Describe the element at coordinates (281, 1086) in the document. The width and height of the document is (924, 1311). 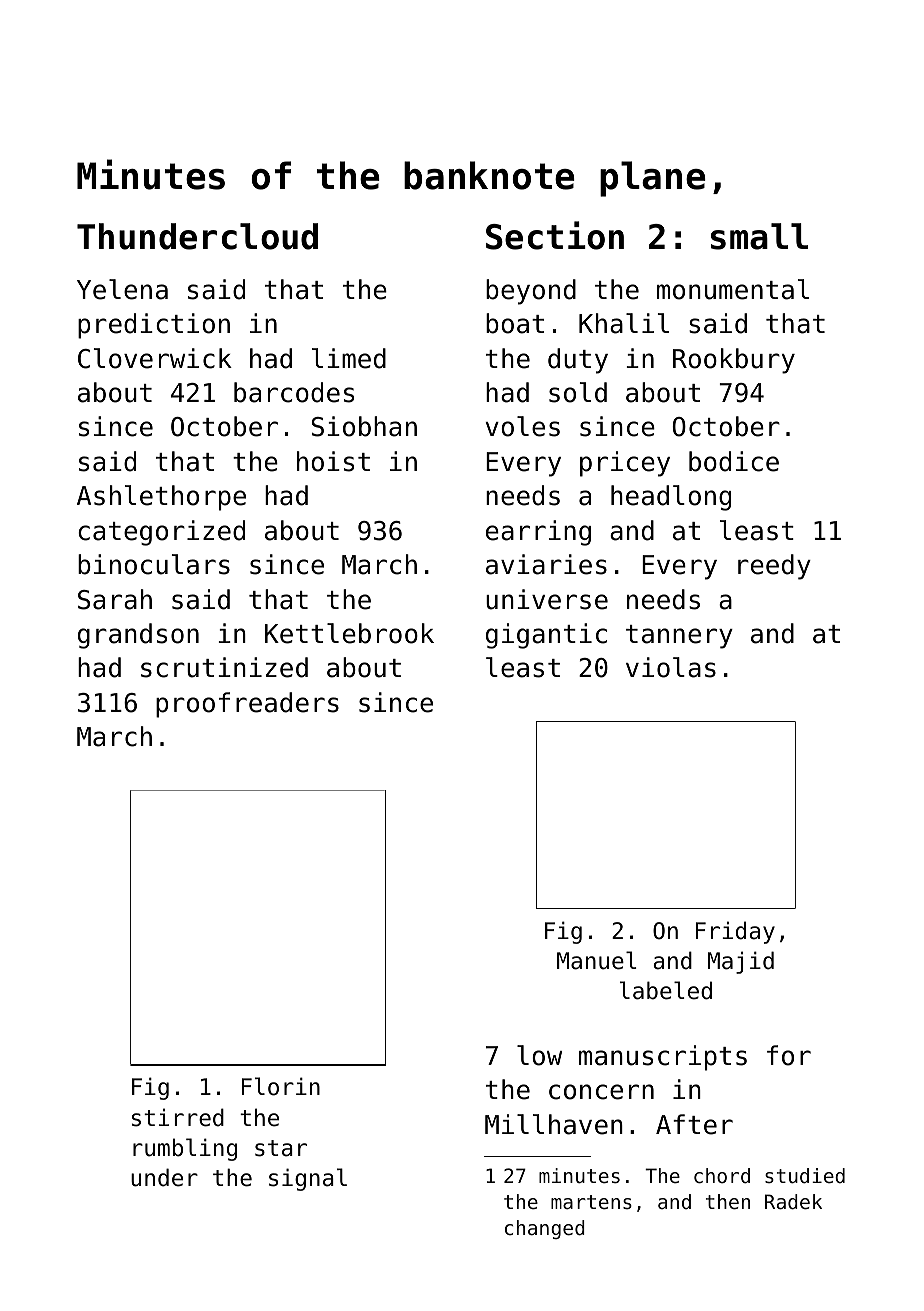
I see `Florin` at that location.
